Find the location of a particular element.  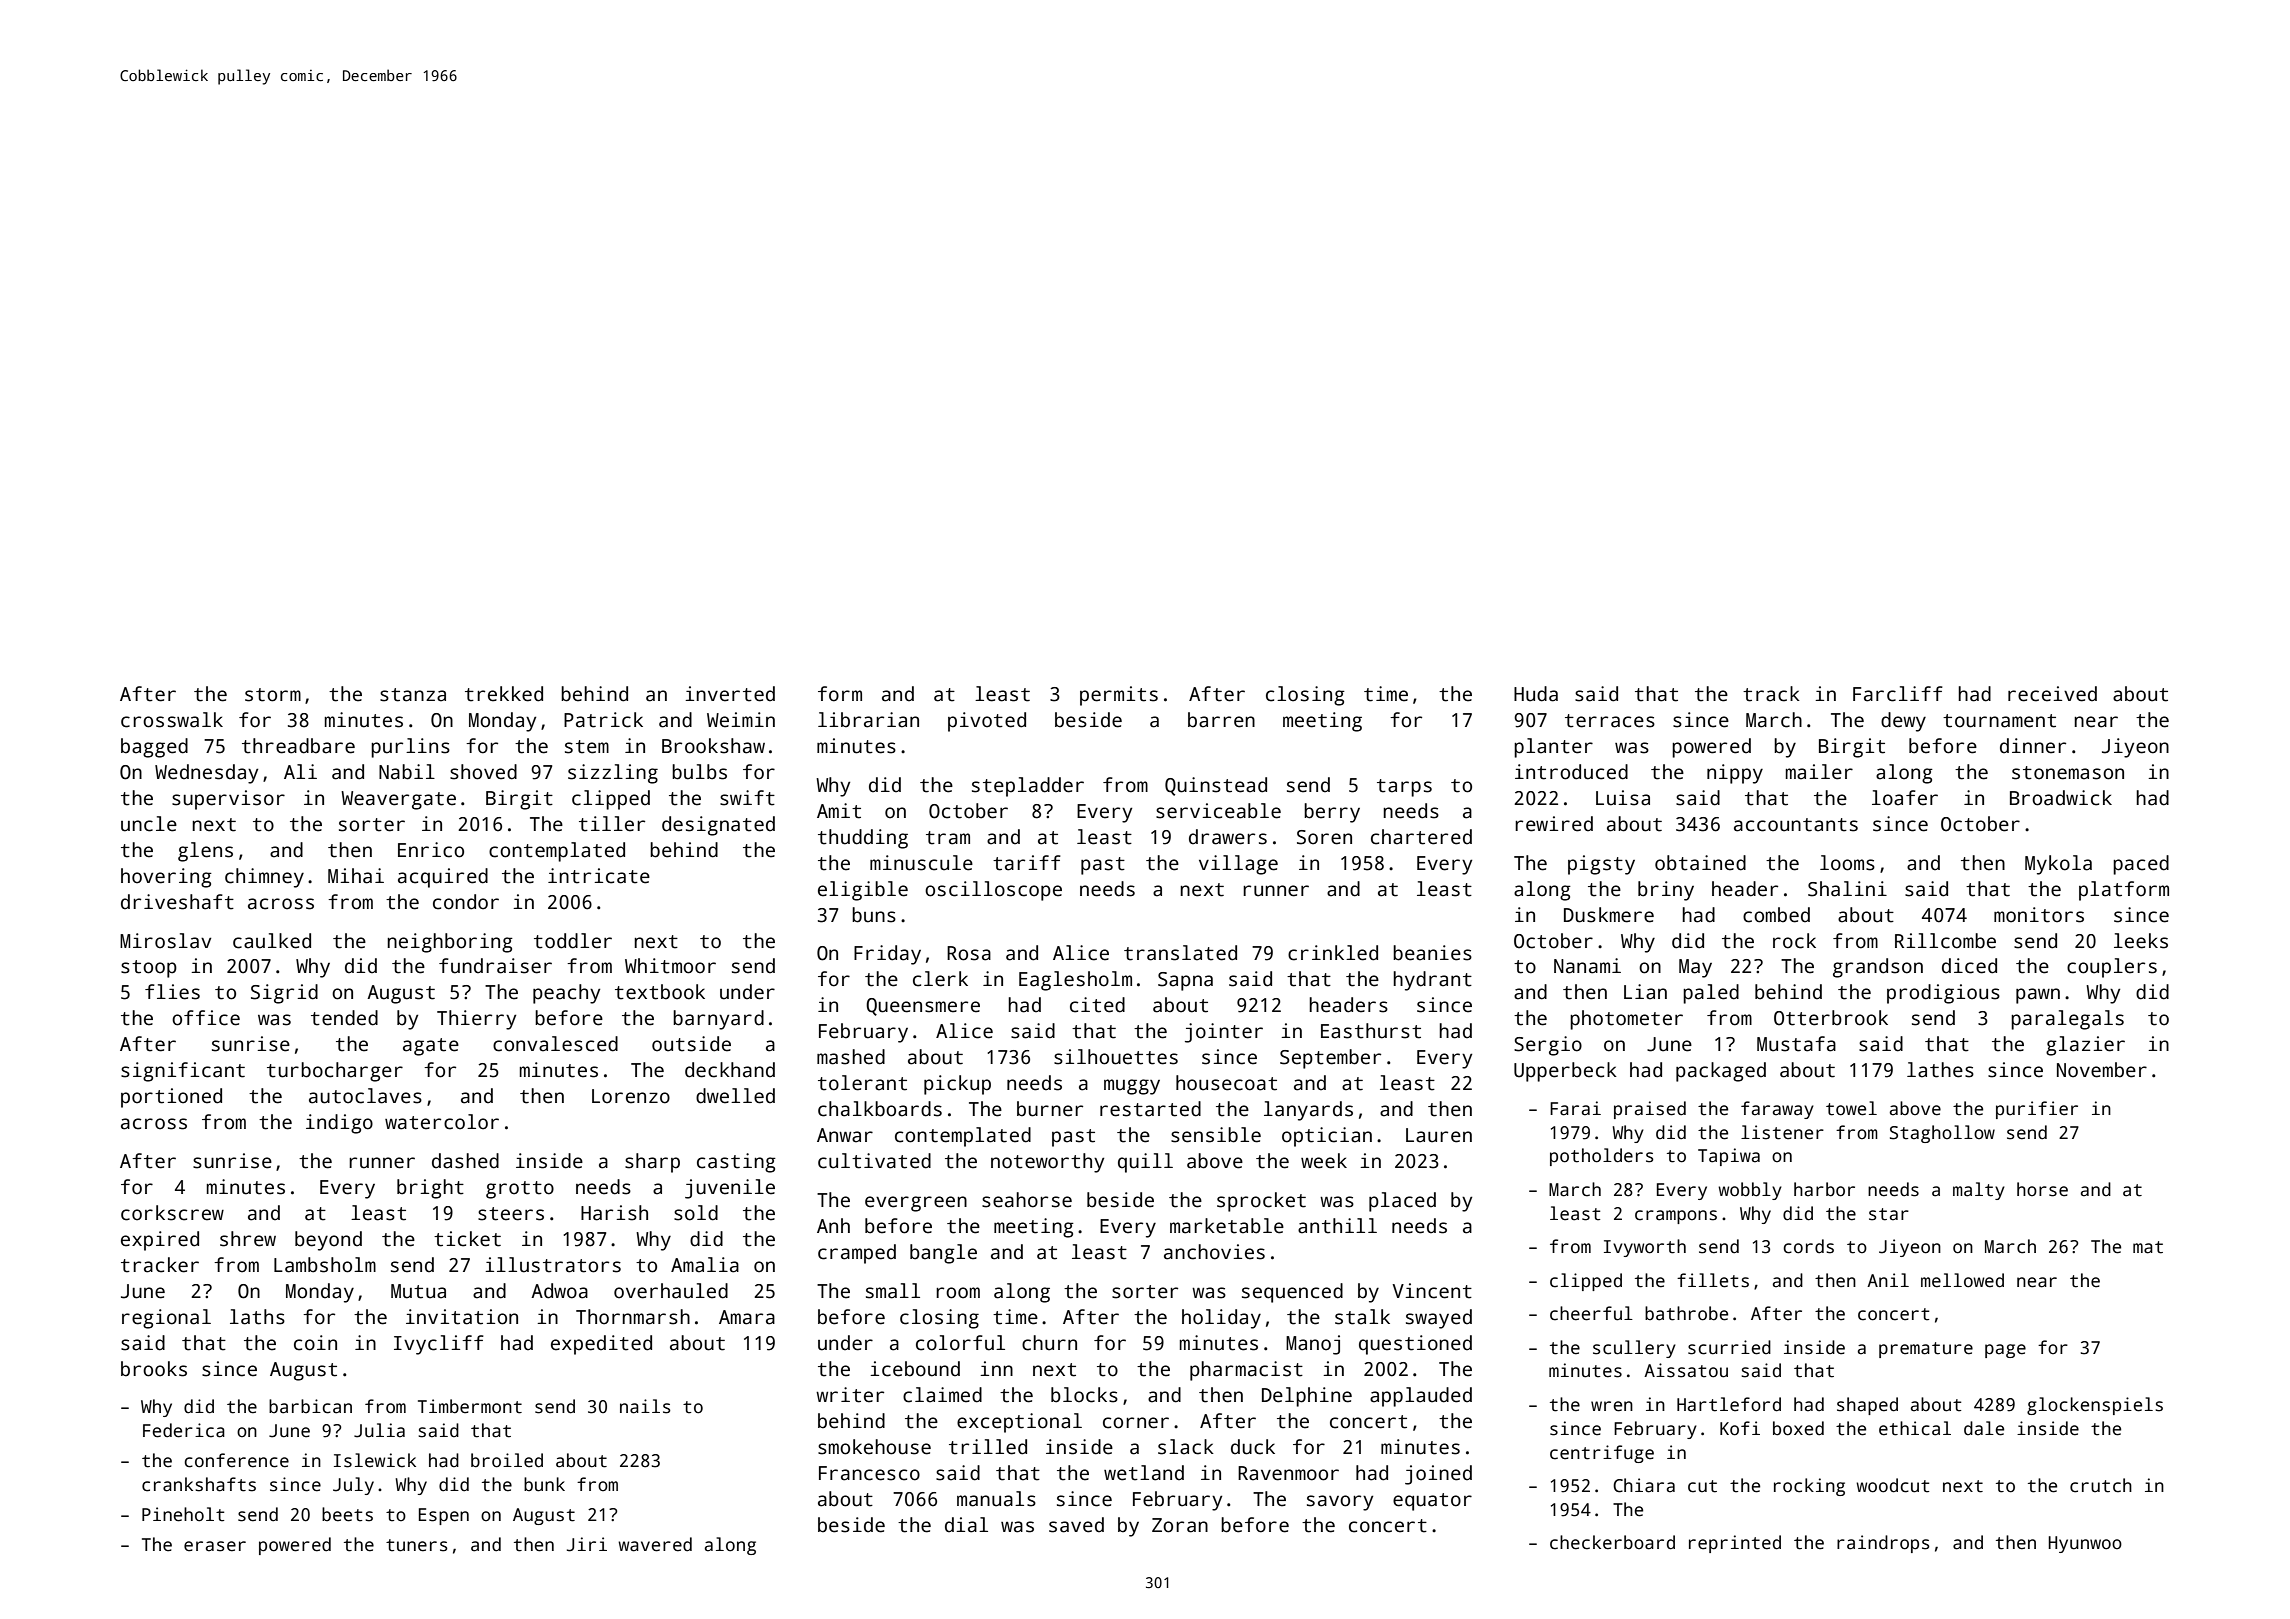

checkerboard is located at coordinates (1612, 1542).
